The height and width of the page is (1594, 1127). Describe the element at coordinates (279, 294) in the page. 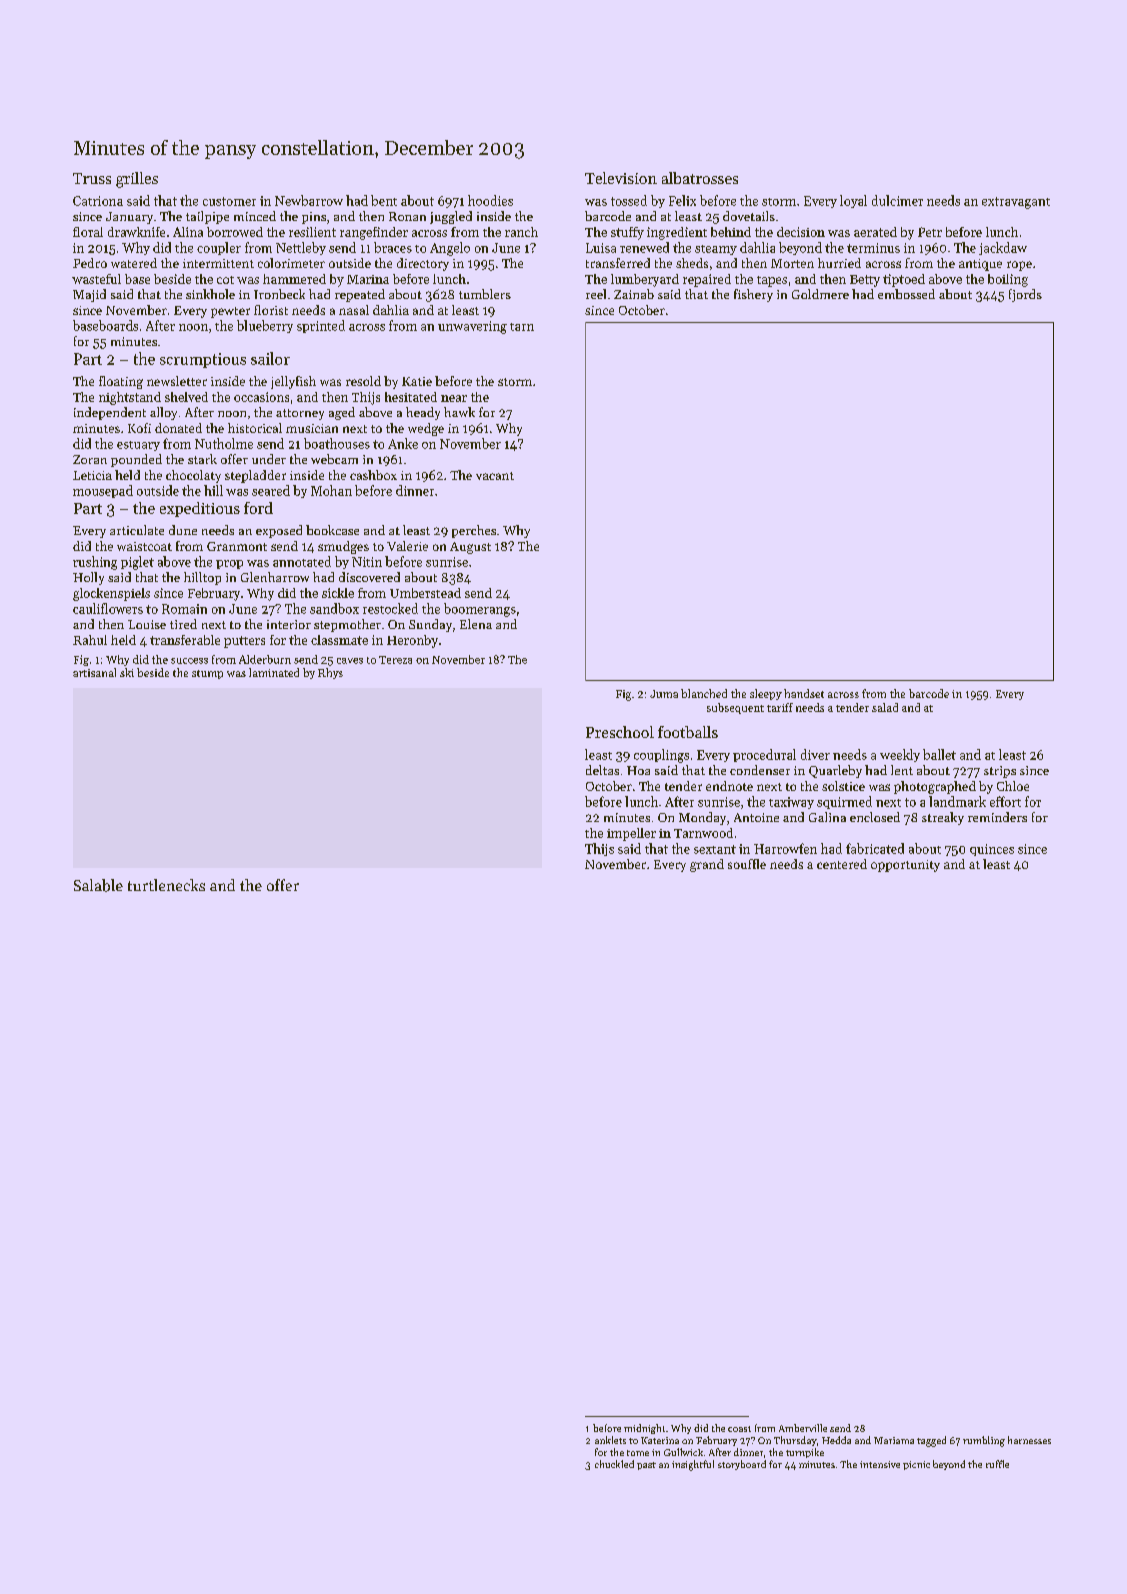

I see `Ironbeck` at that location.
